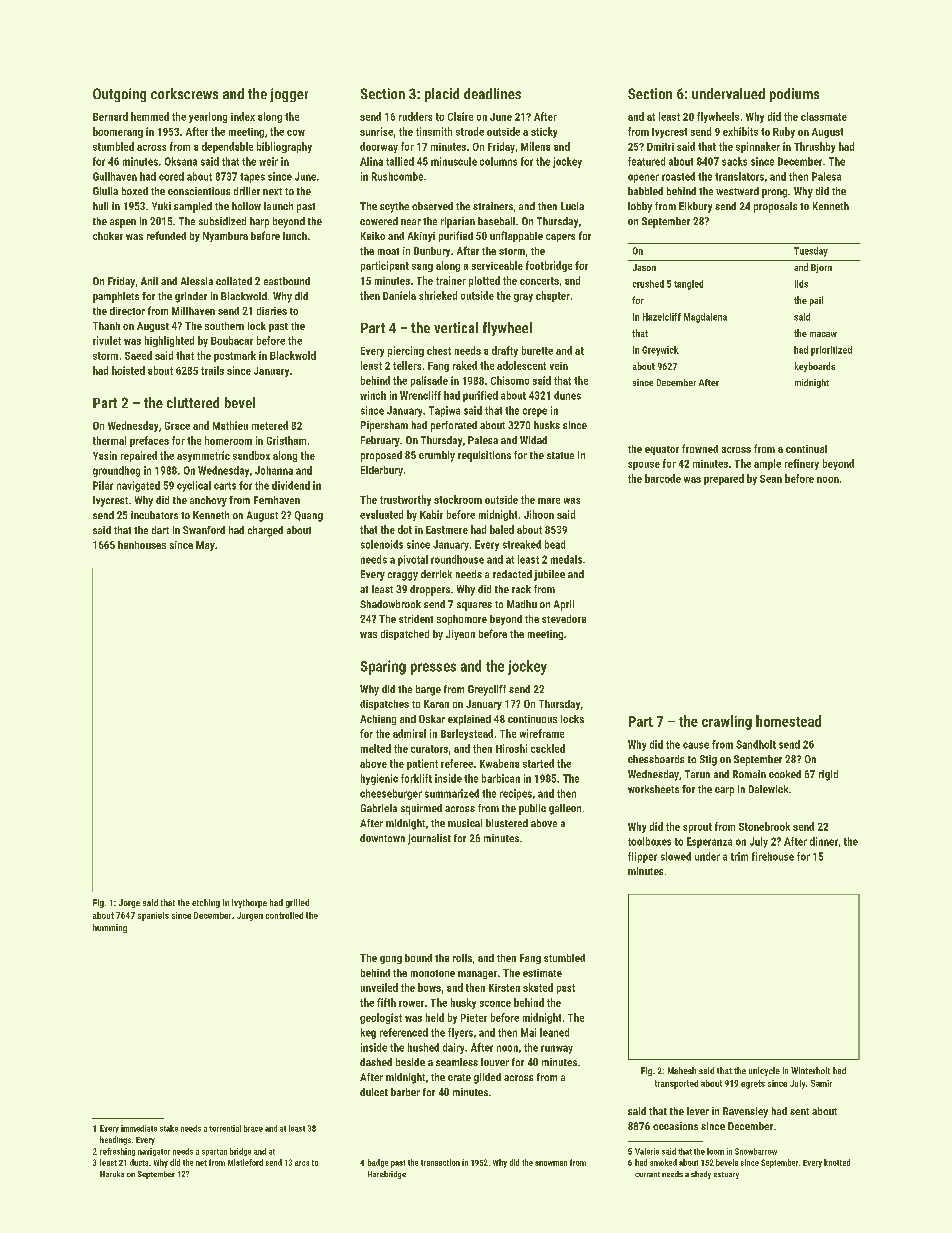 This screenshot has height=1233, width=952. Describe the element at coordinates (544, 132) in the screenshot. I see `sticky` at that location.
